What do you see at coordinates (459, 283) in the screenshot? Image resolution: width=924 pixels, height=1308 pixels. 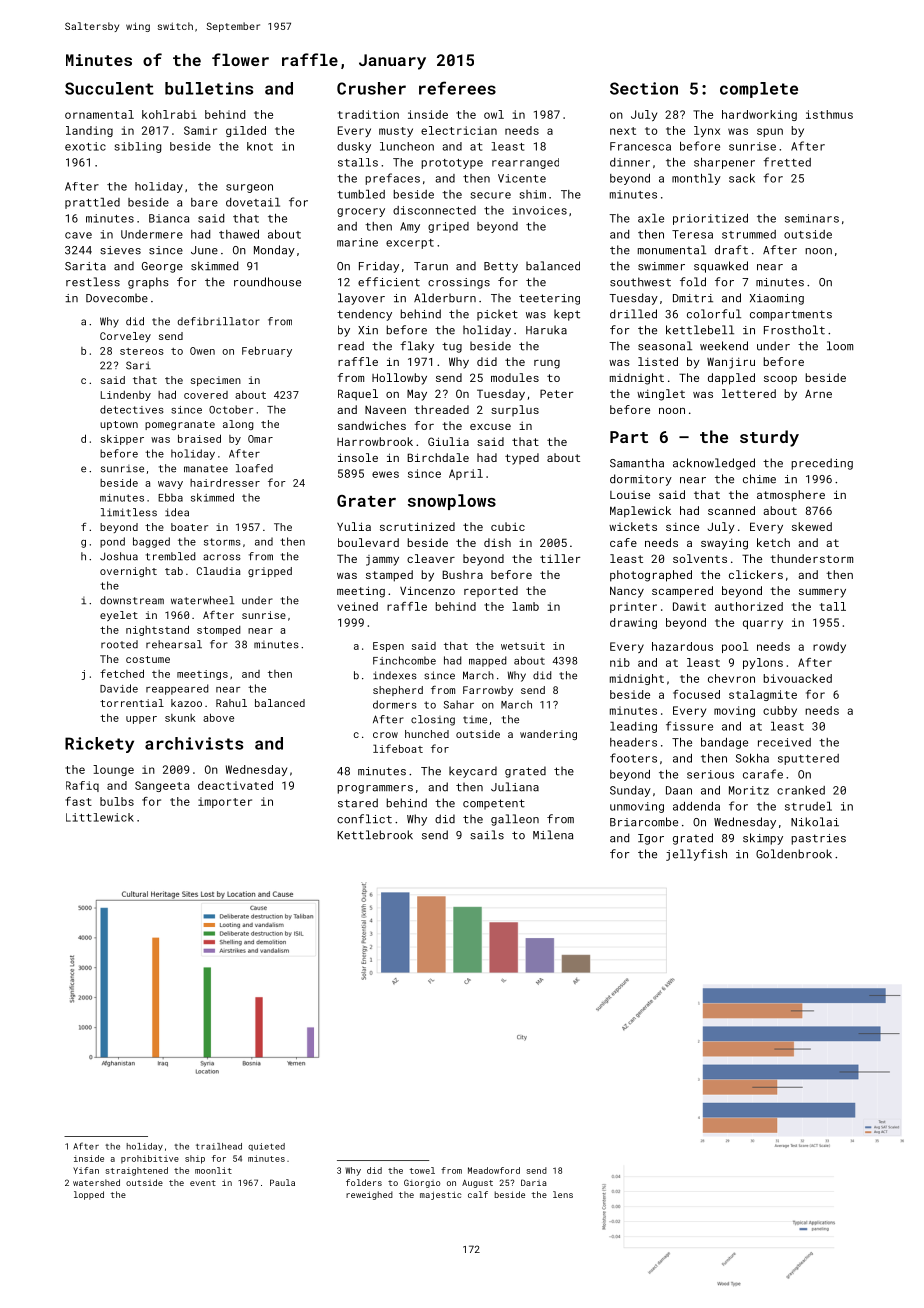 I see `crossings` at bounding box center [459, 283].
